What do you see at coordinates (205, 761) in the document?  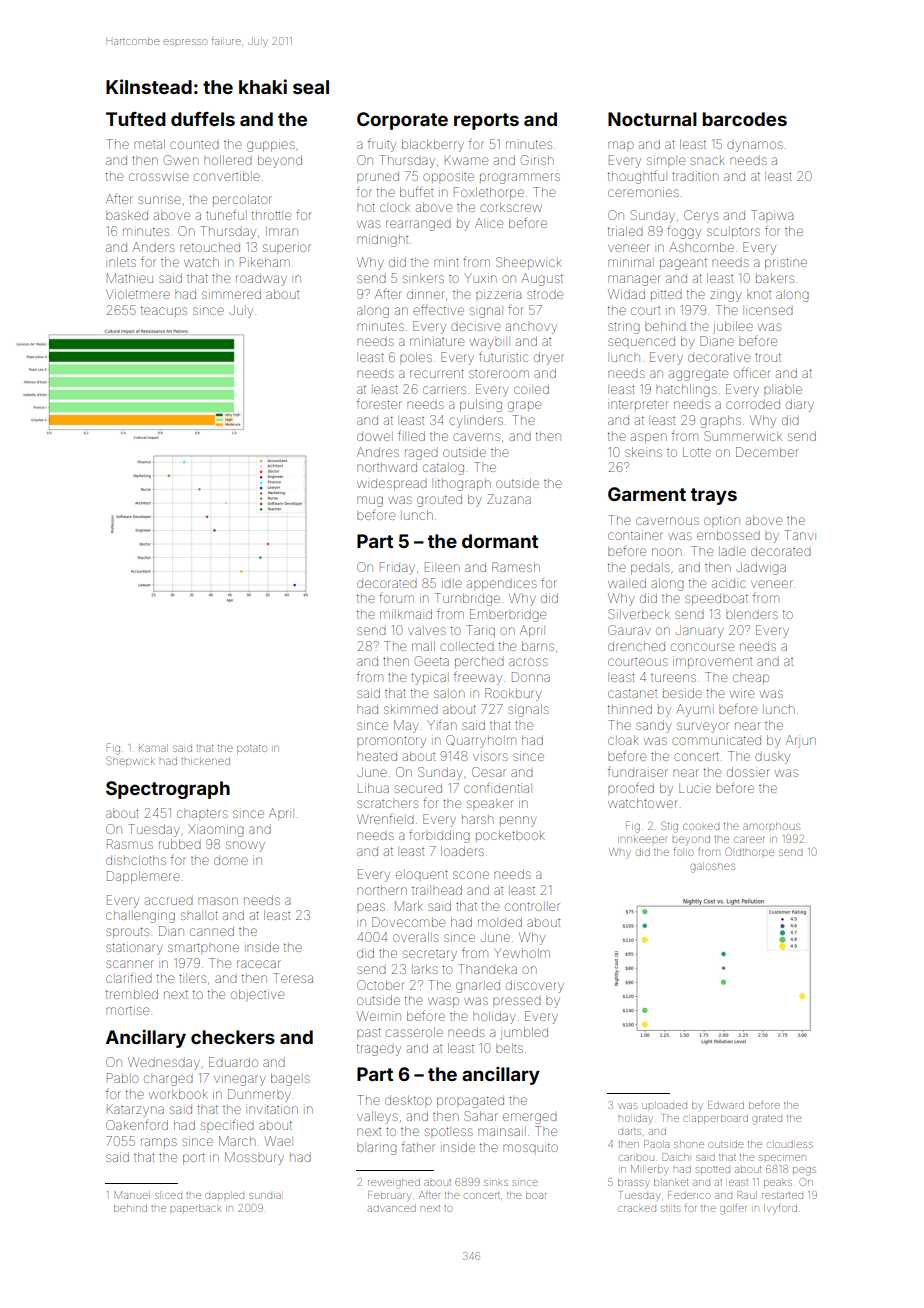 I see `thickened` at bounding box center [205, 761].
